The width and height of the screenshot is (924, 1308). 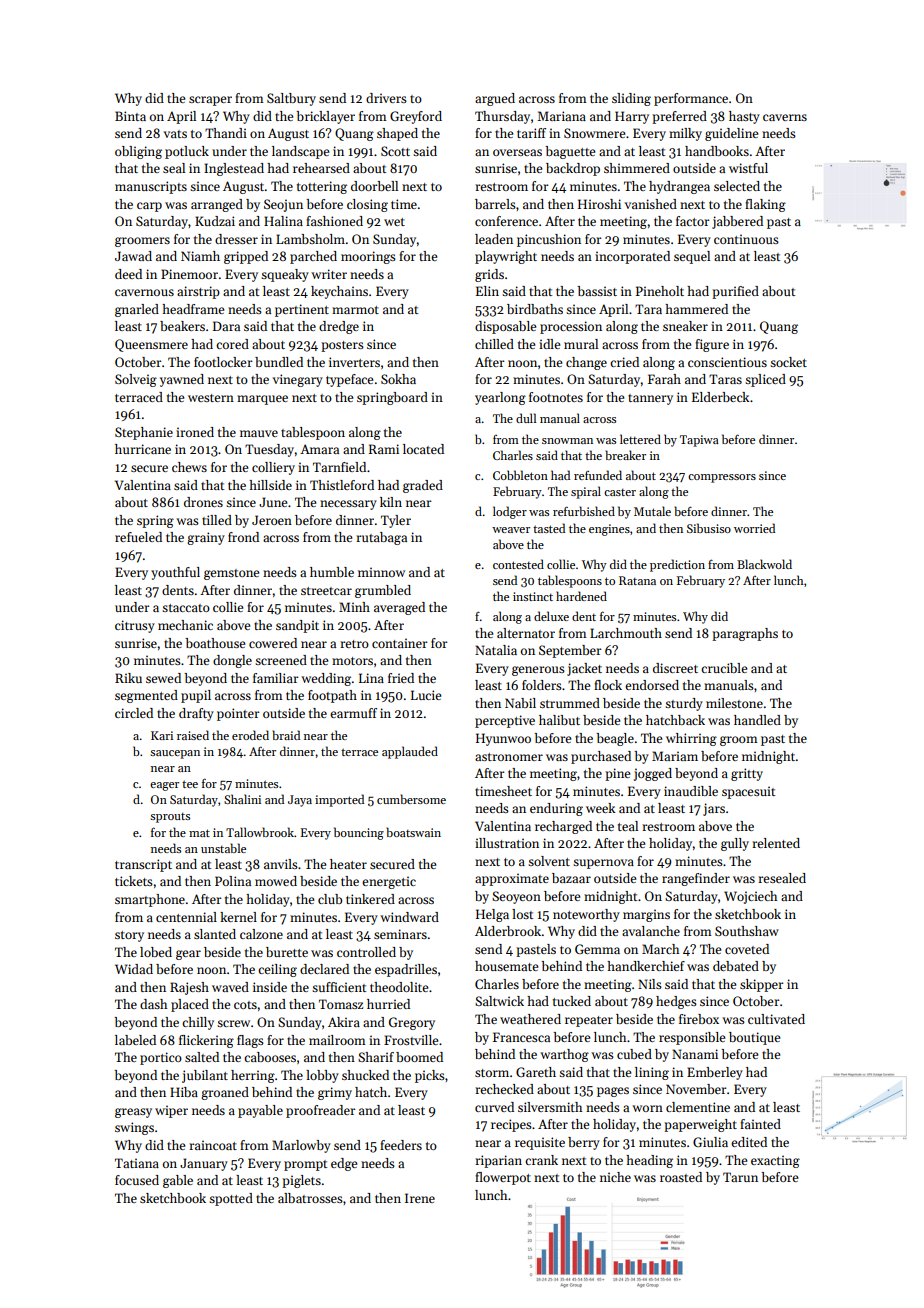 What do you see at coordinates (246, 257) in the screenshot?
I see `gripped` at bounding box center [246, 257].
